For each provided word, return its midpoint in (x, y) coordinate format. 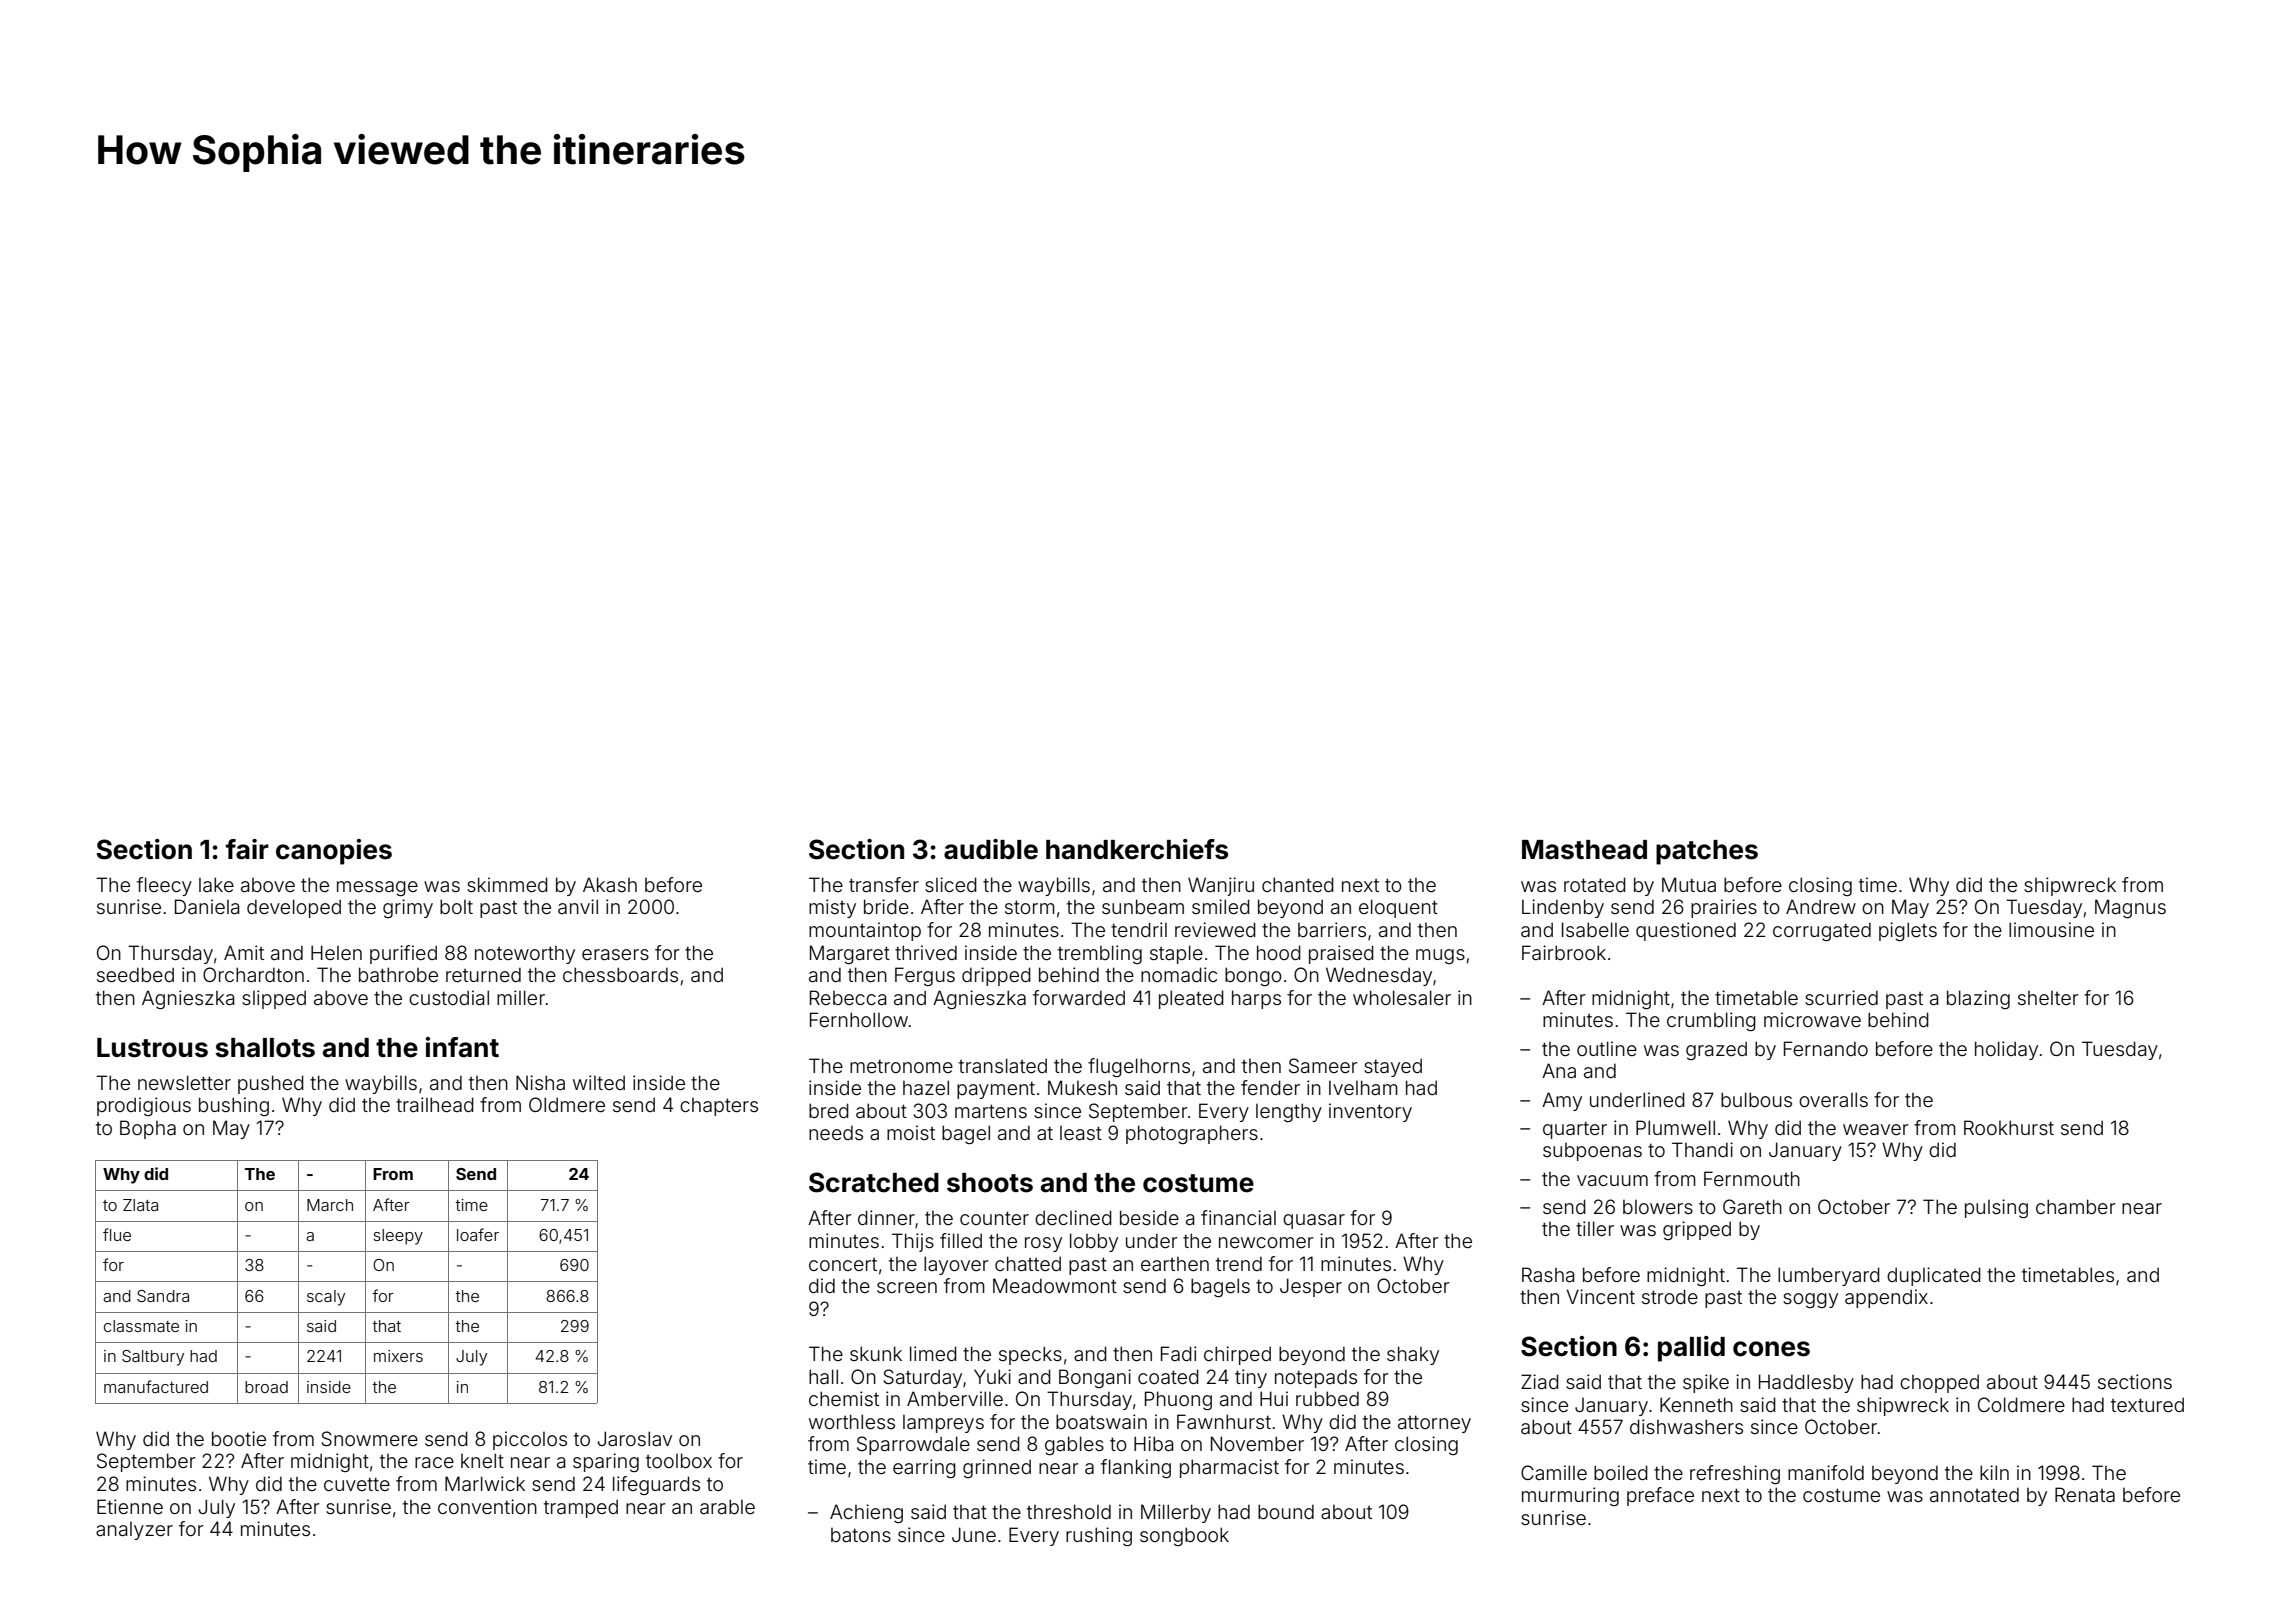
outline (1607, 1048)
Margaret (850, 954)
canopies (334, 852)
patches (1707, 852)
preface (1660, 1496)
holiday (2006, 1050)
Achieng (866, 1513)
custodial (449, 997)
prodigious (144, 1106)
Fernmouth (1752, 1178)
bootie (239, 1438)
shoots (990, 1183)
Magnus (2130, 908)
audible (991, 849)
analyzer (134, 1531)
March (330, 1205)
